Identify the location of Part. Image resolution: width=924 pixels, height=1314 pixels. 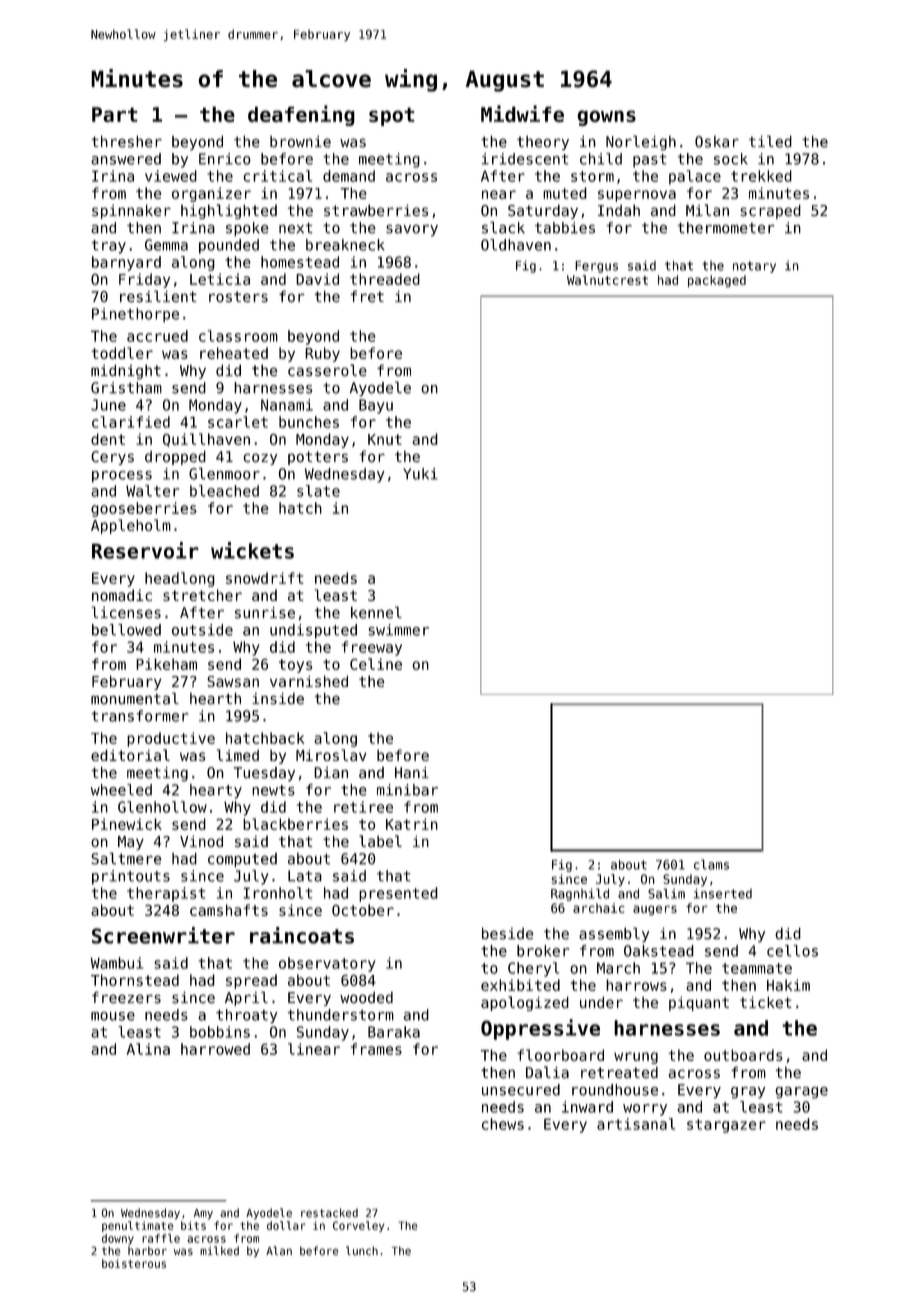
(115, 114).
